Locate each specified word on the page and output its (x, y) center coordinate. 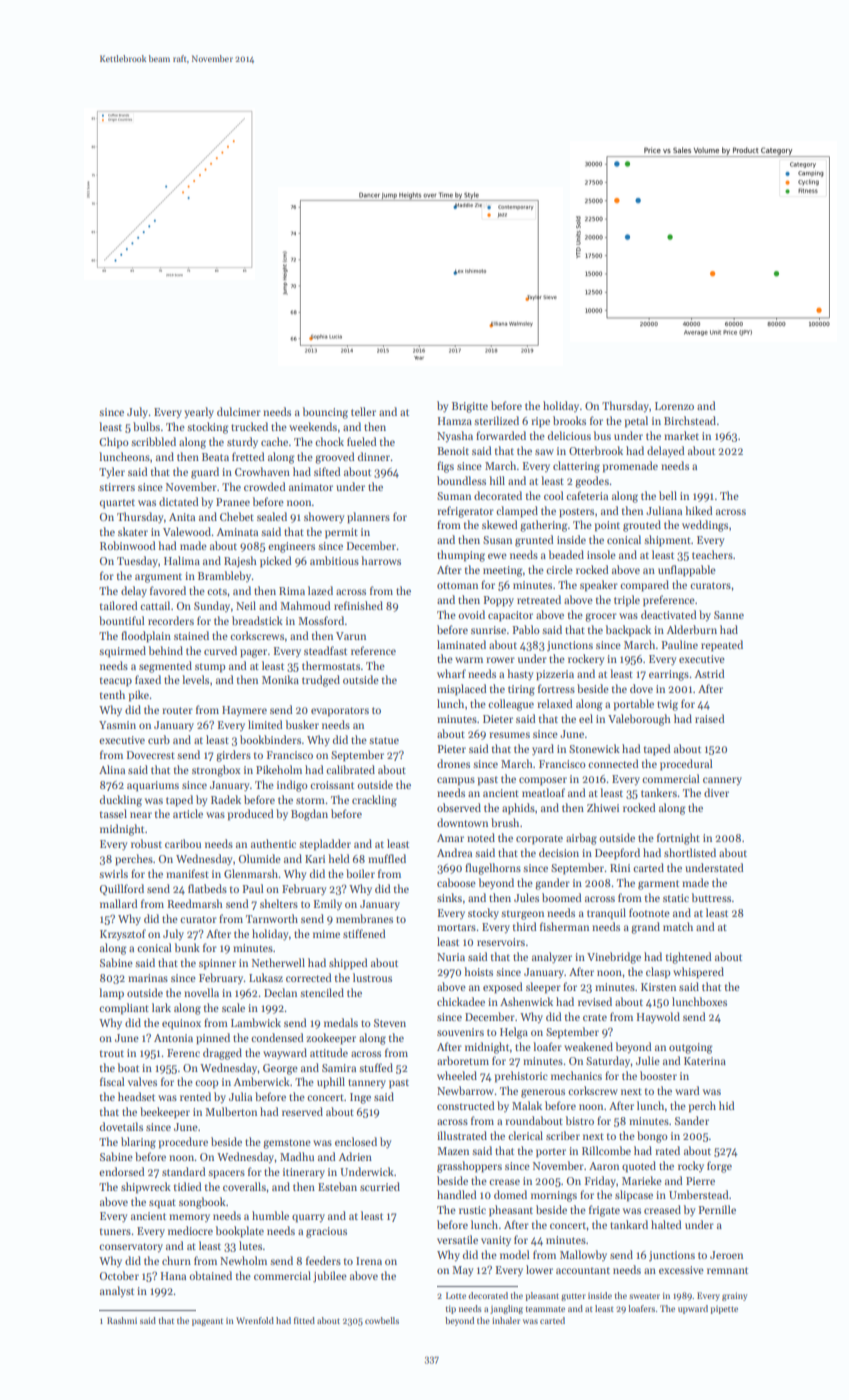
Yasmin (117, 725)
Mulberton (231, 1111)
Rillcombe (606, 1150)
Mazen (453, 1151)
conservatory (131, 1248)
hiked (699, 510)
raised (710, 718)
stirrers (117, 487)
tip (450, 1309)
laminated (461, 644)
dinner (374, 456)
